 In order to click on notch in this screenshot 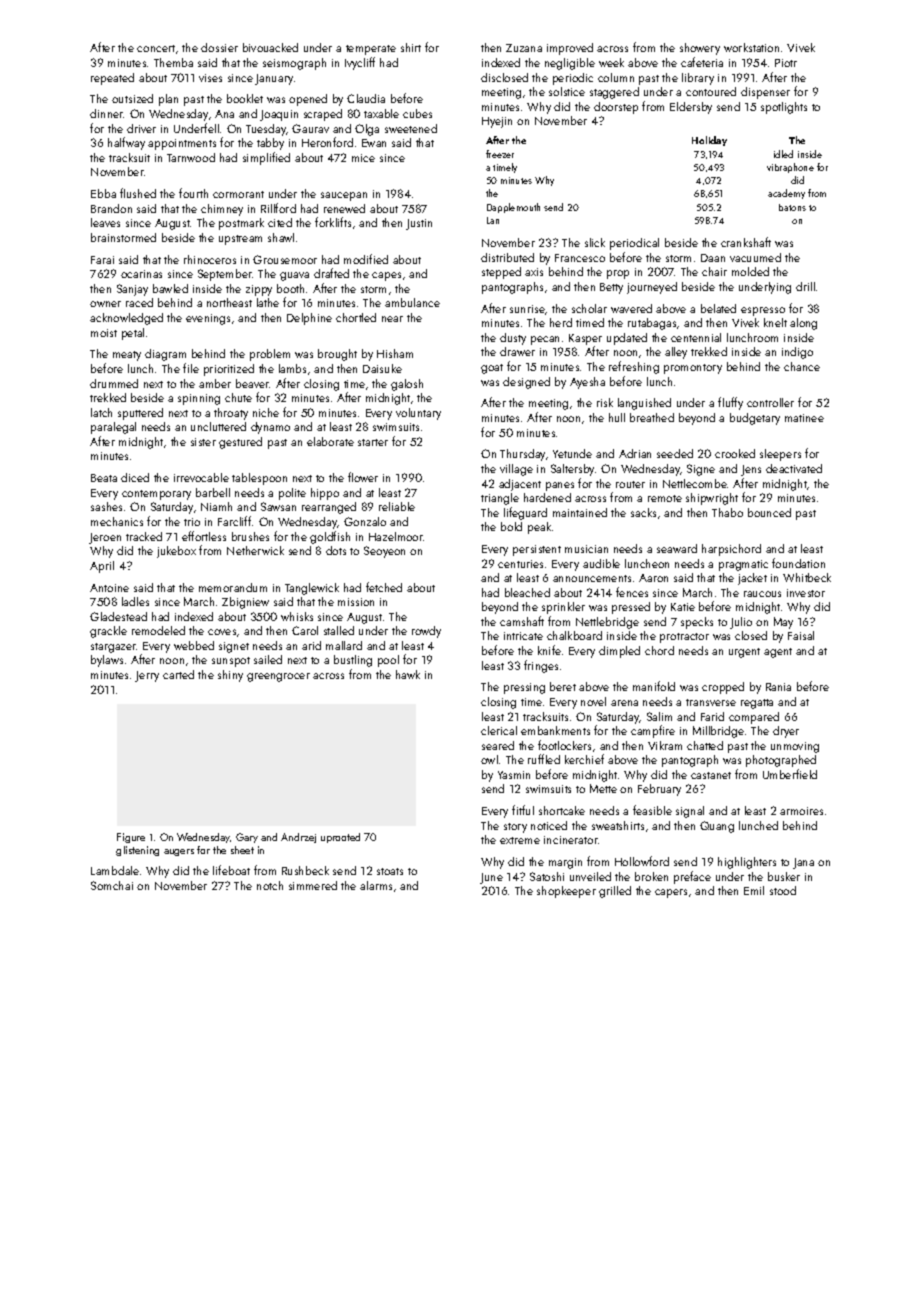, I will do `click(270, 885)`.
